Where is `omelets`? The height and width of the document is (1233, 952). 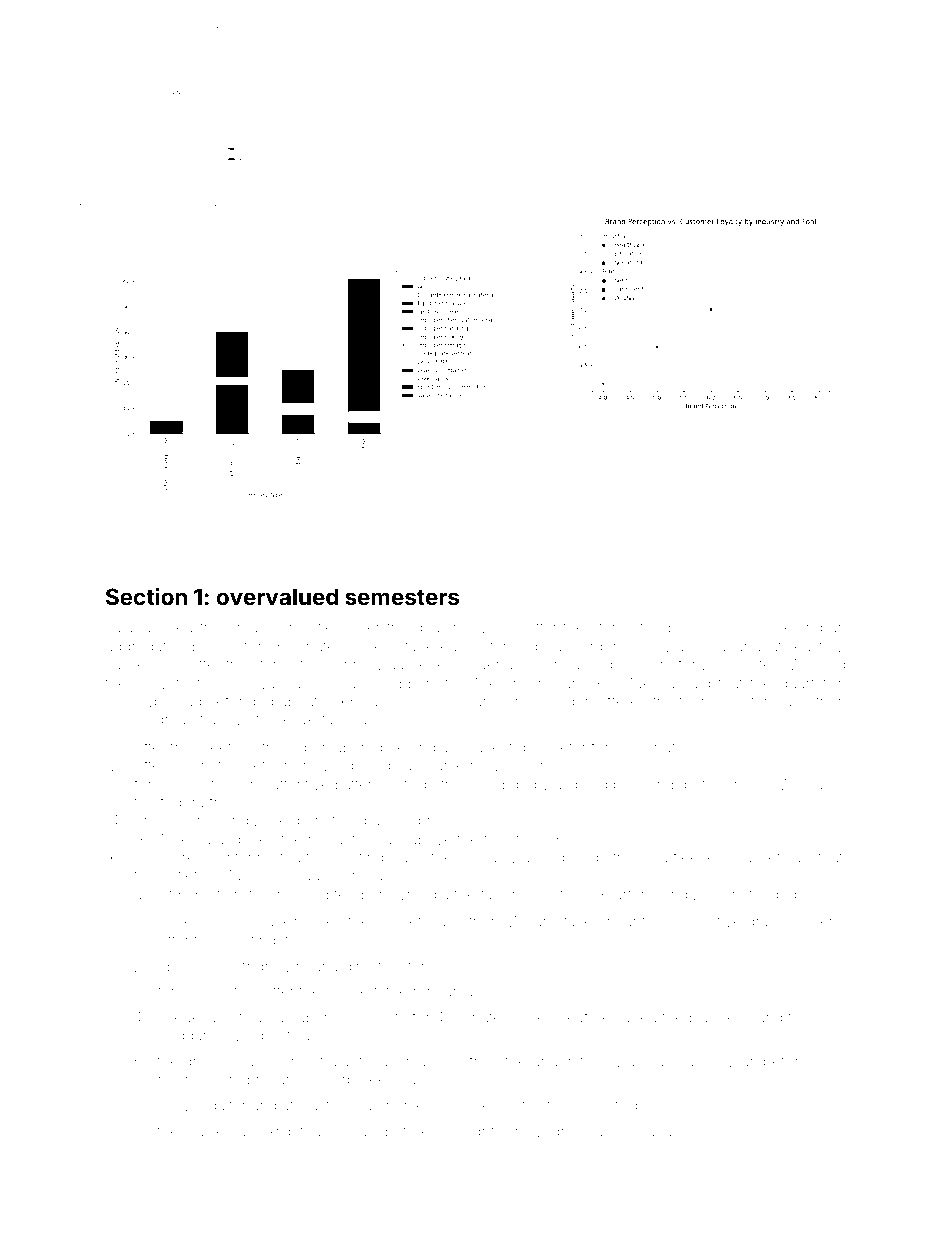
omelets is located at coordinates (401, 921).
